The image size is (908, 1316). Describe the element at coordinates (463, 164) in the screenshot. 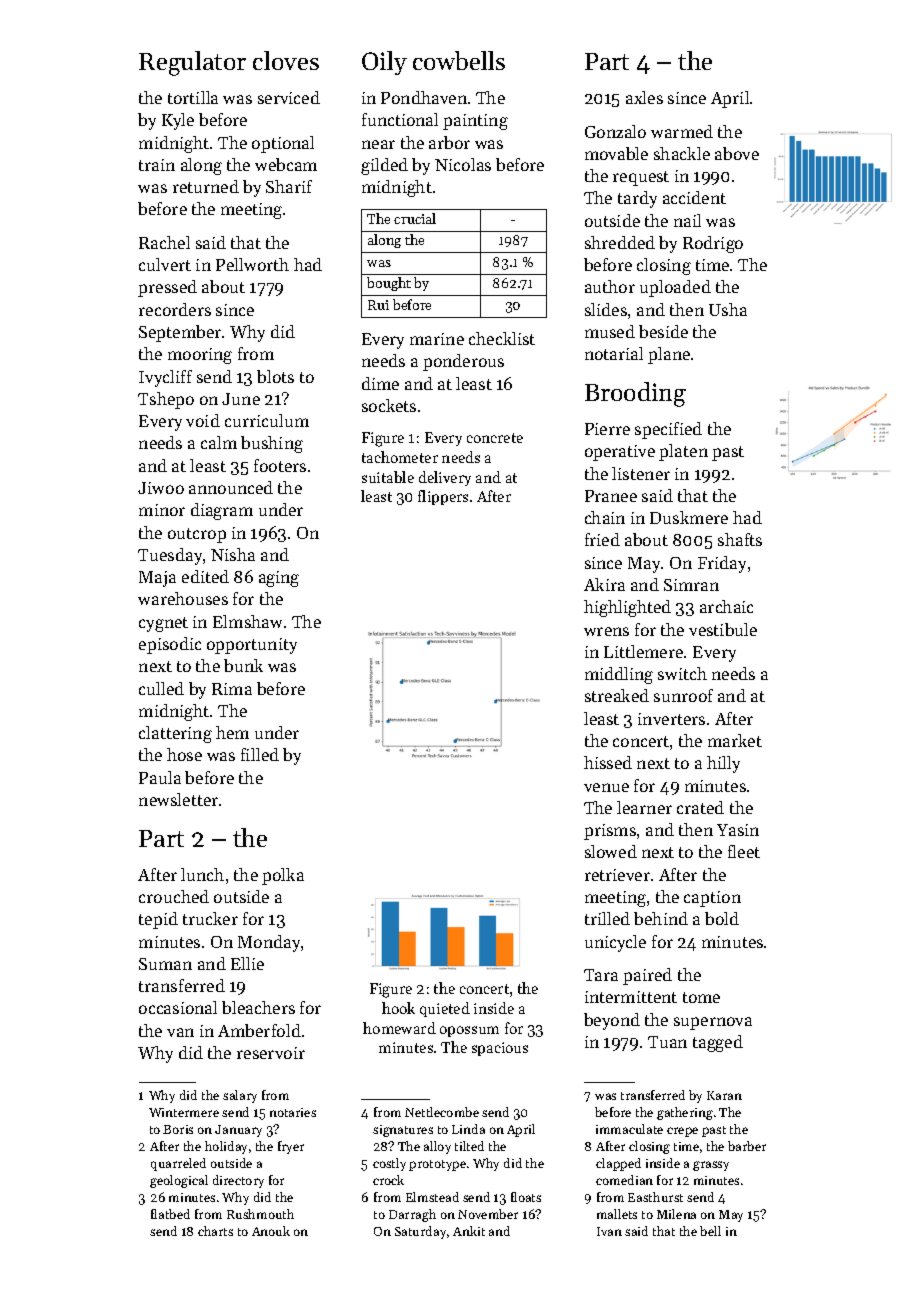

I see `Nicolas` at that location.
